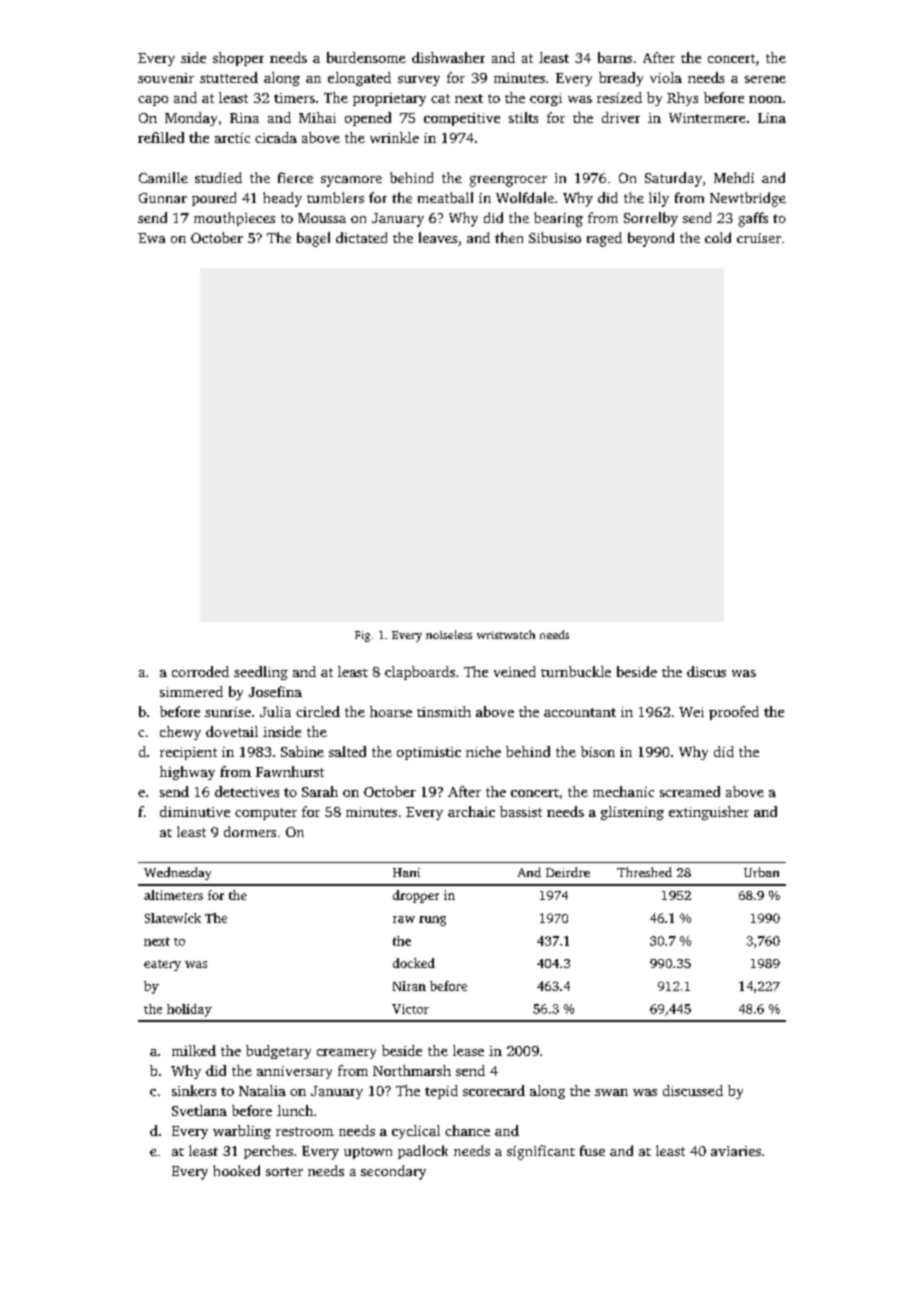  Describe the element at coordinates (278, 1052) in the screenshot. I see `budgetary` at that location.
